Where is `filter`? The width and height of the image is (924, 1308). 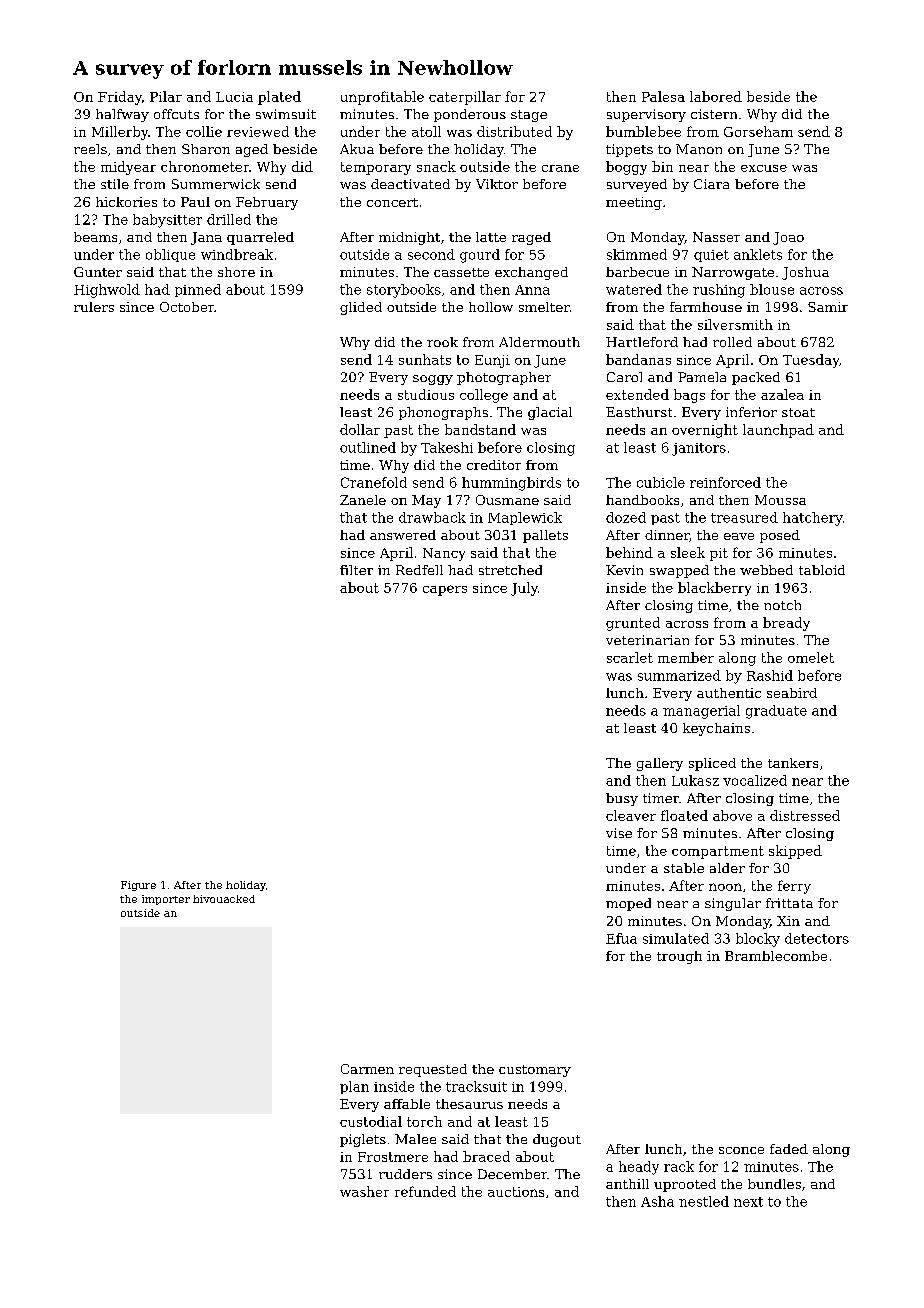
filter is located at coordinates (356, 570).
